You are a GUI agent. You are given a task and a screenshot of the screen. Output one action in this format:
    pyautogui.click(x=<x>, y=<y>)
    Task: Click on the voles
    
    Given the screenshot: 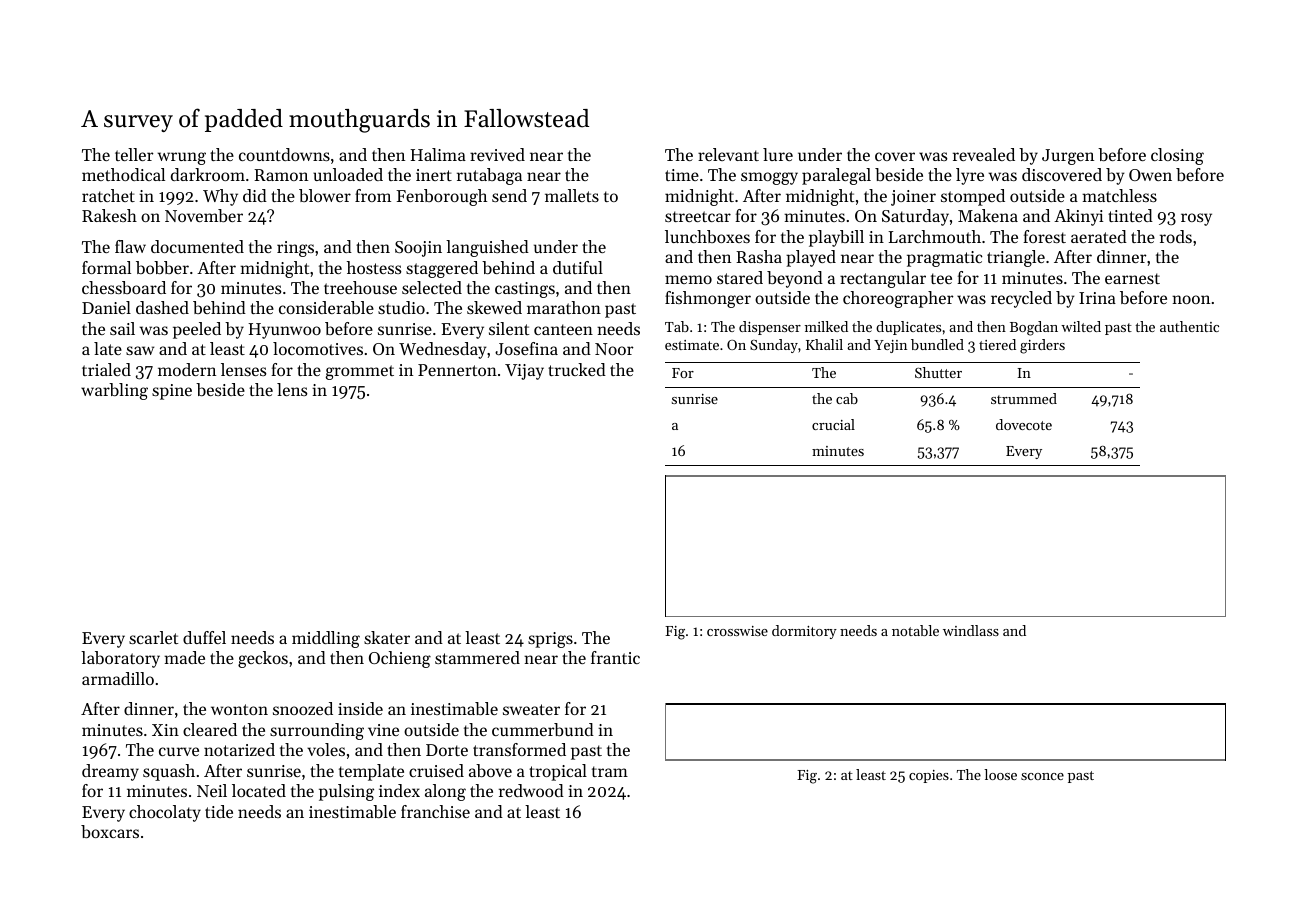 What is the action you would take?
    pyautogui.click(x=326, y=749)
